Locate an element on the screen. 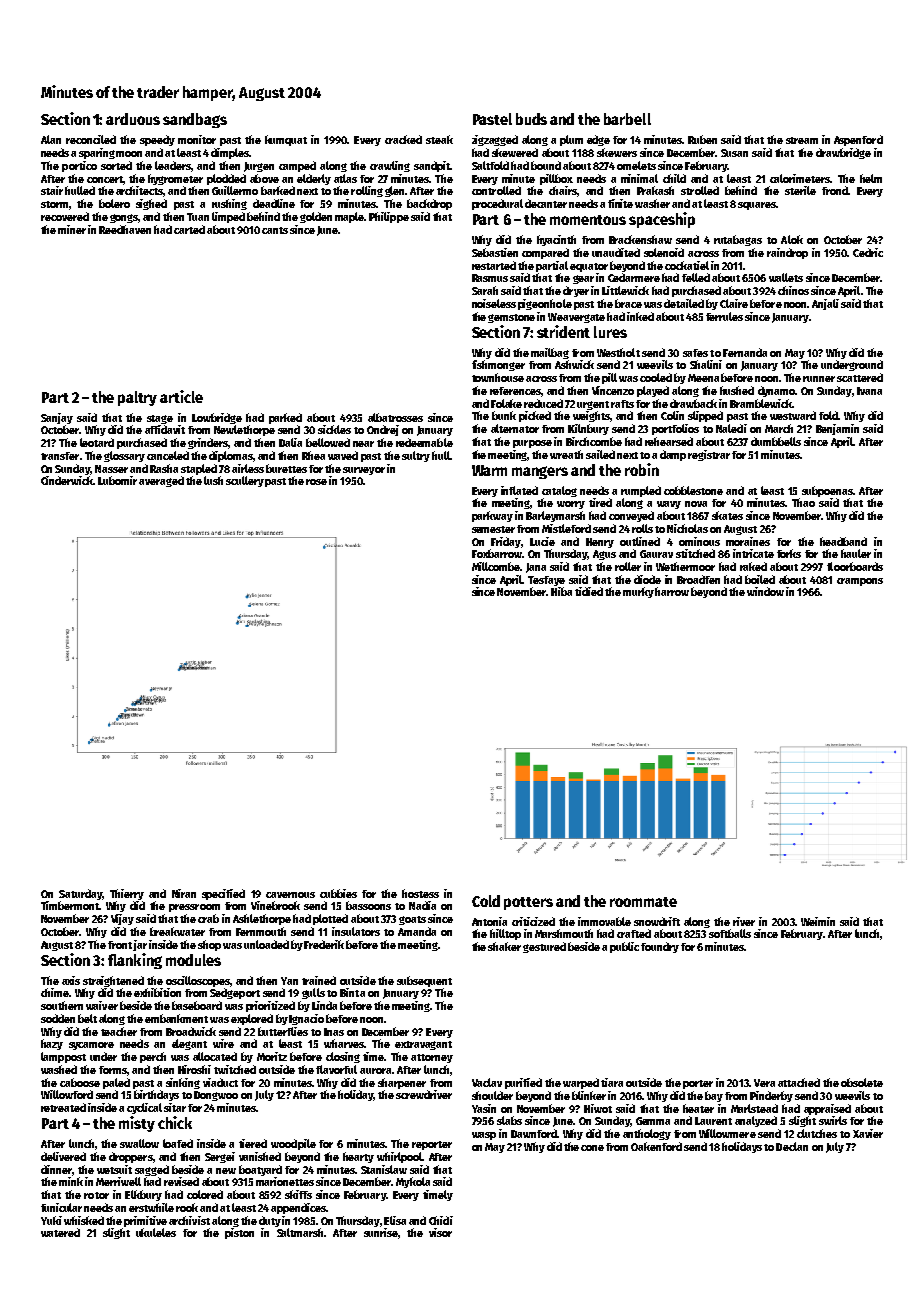 The width and height of the screenshot is (924, 1308). Anjali is located at coordinates (825, 304).
